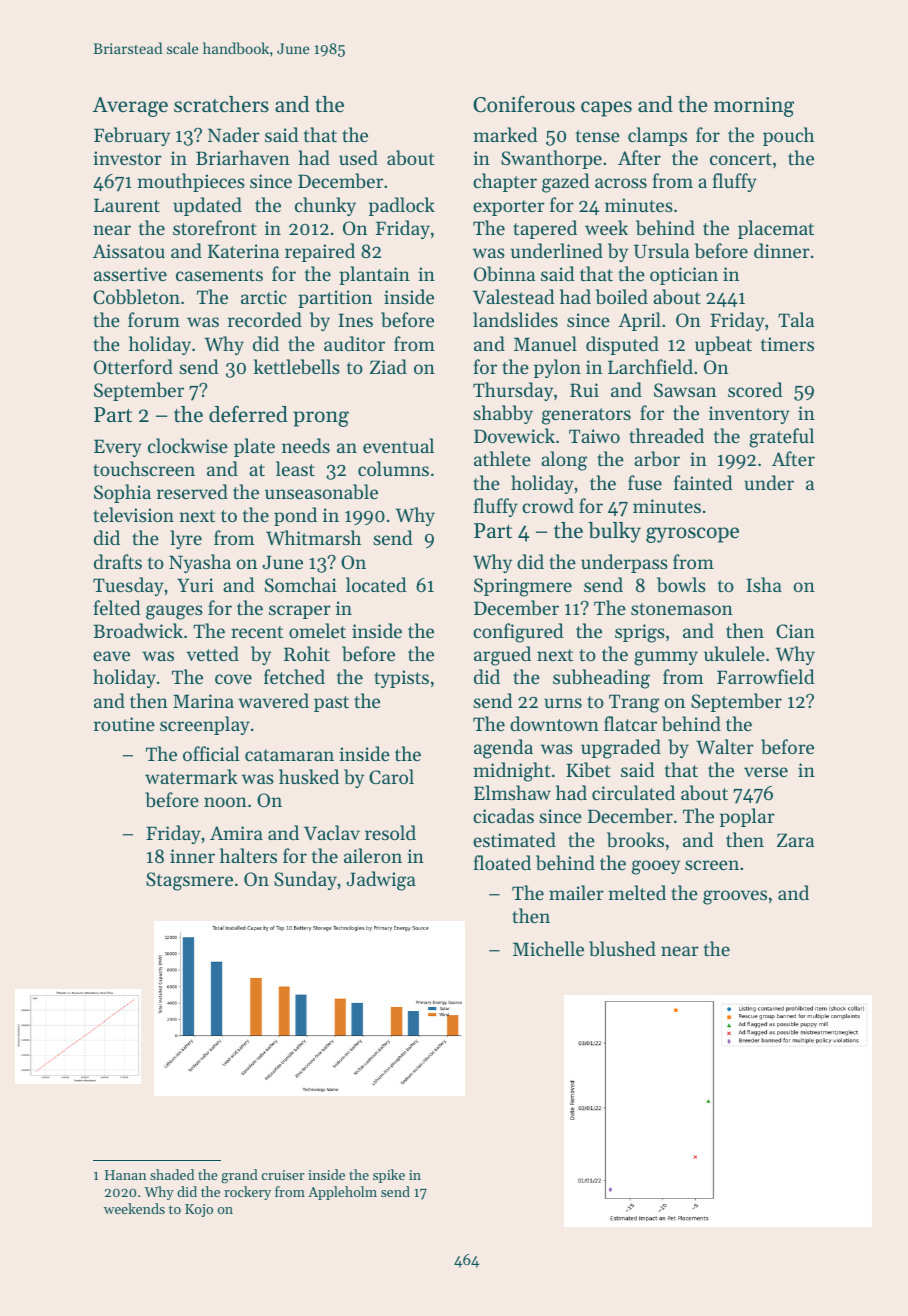 This document has height=1316, width=908. What do you see at coordinates (239, 1176) in the document?
I see `grand` at bounding box center [239, 1176].
